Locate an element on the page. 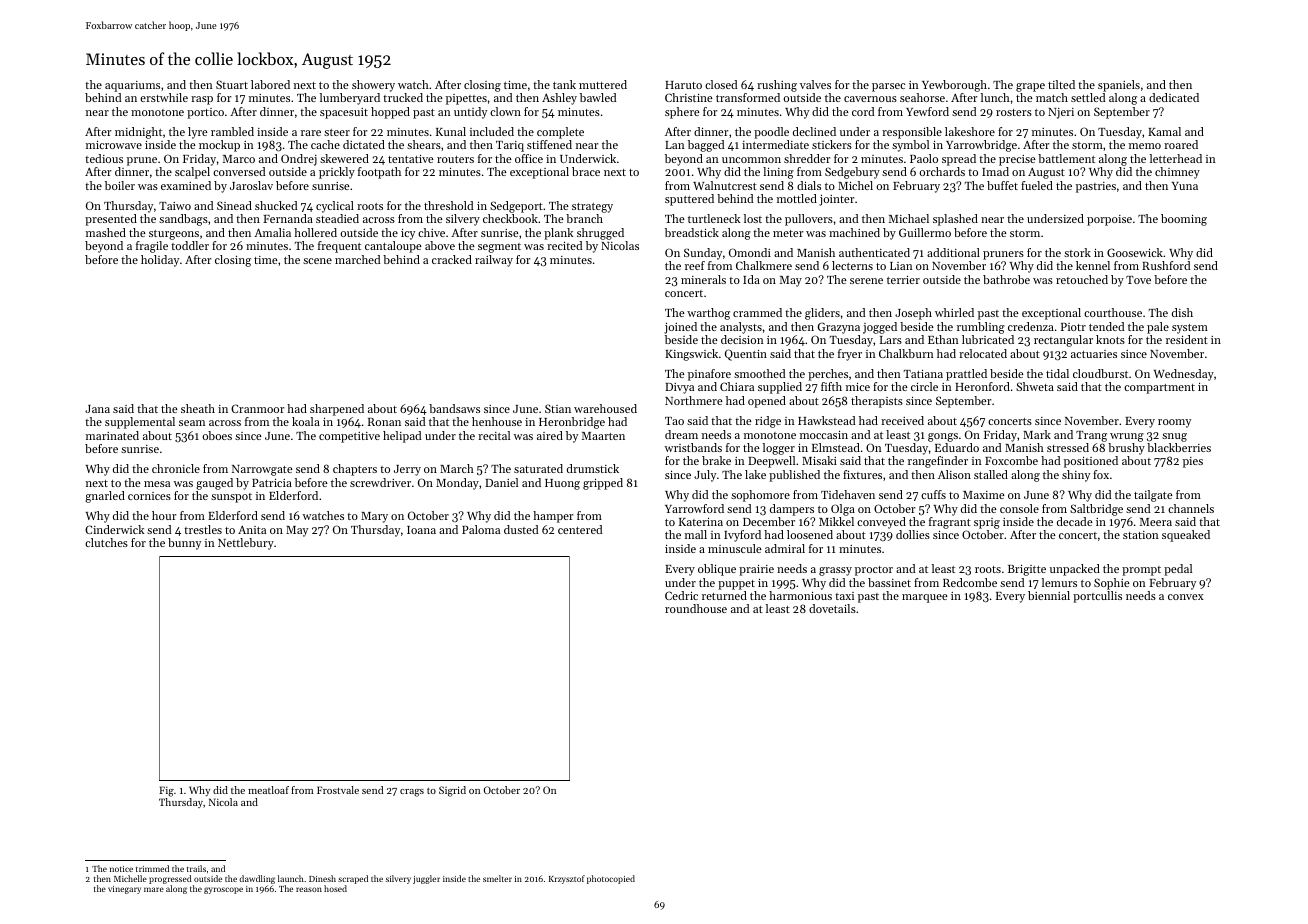 The height and width of the page is (924, 1308). portcullis is located at coordinates (1097, 597).
